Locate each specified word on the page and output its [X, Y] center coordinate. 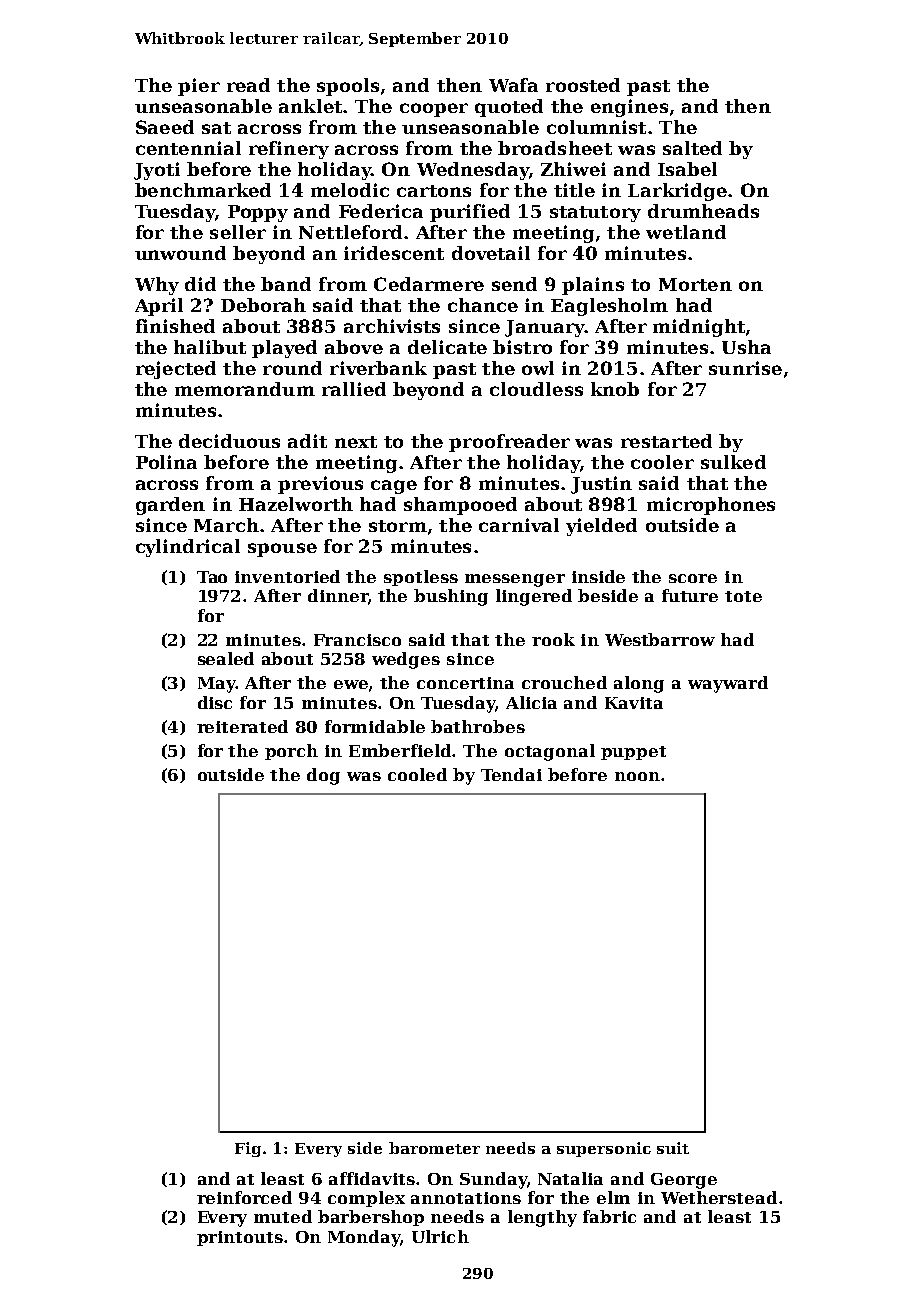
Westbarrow [660, 639]
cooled [417, 774]
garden [170, 506]
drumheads [703, 211]
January [545, 328]
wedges [406, 660]
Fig [248, 1149]
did [200, 284]
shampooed [460, 506]
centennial [188, 148]
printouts [240, 1238]
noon [637, 776]
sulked [733, 462]
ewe [351, 684]
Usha [746, 347]
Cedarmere [429, 284]
